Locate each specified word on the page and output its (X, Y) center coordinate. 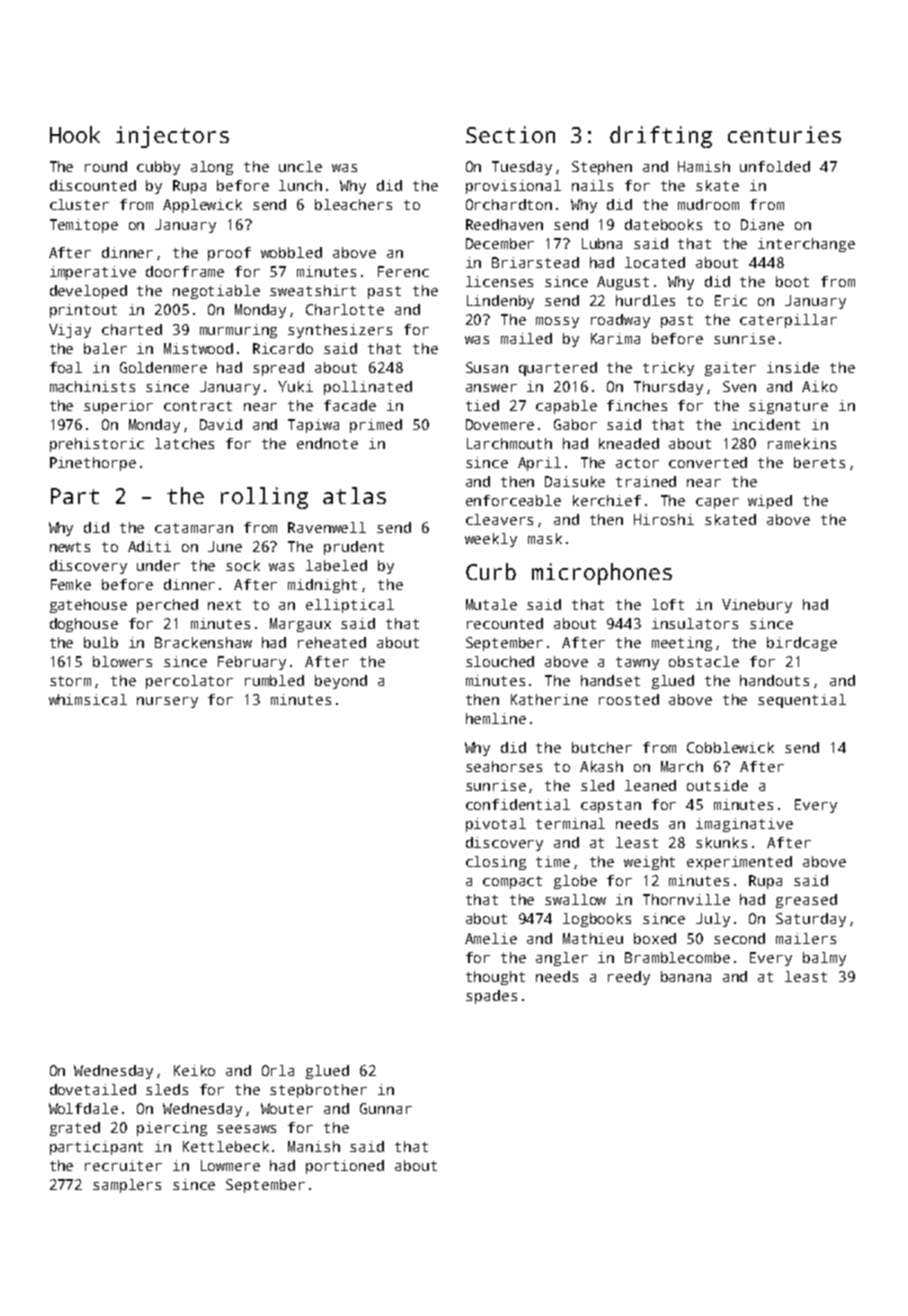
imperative (93, 273)
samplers (127, 1186)
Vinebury (757, 606)
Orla (278, 1070)
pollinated (368, 388)
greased (806, 901)
